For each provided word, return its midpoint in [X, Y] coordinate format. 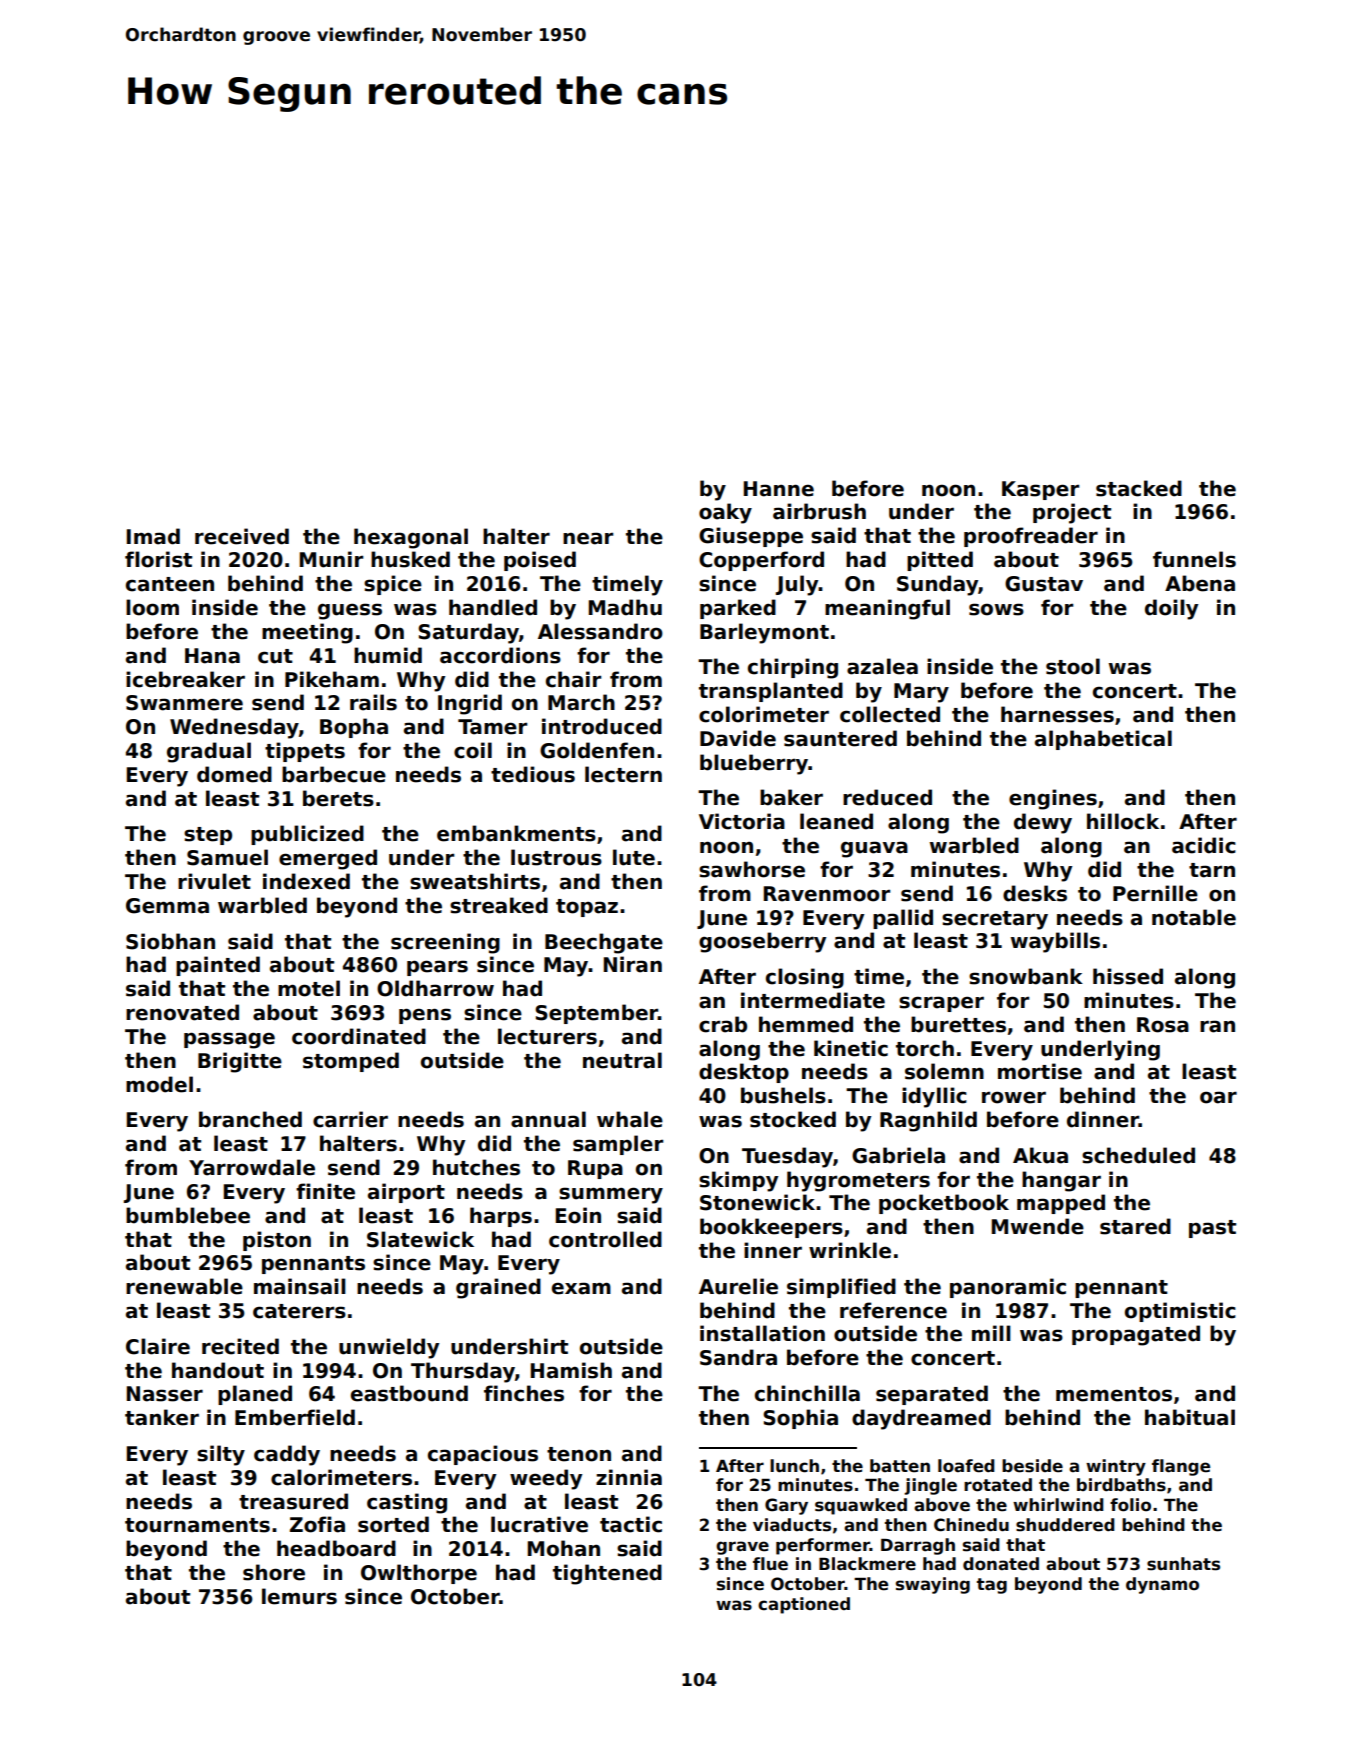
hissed [1128, 976]
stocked [793, 1119]
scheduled [1138, 1155]
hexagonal [411, 538]
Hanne [779, 489]
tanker [162, 1417]
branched [250, 1119]
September [596, 1014]
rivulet [214, 881]
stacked [1139, 488]
